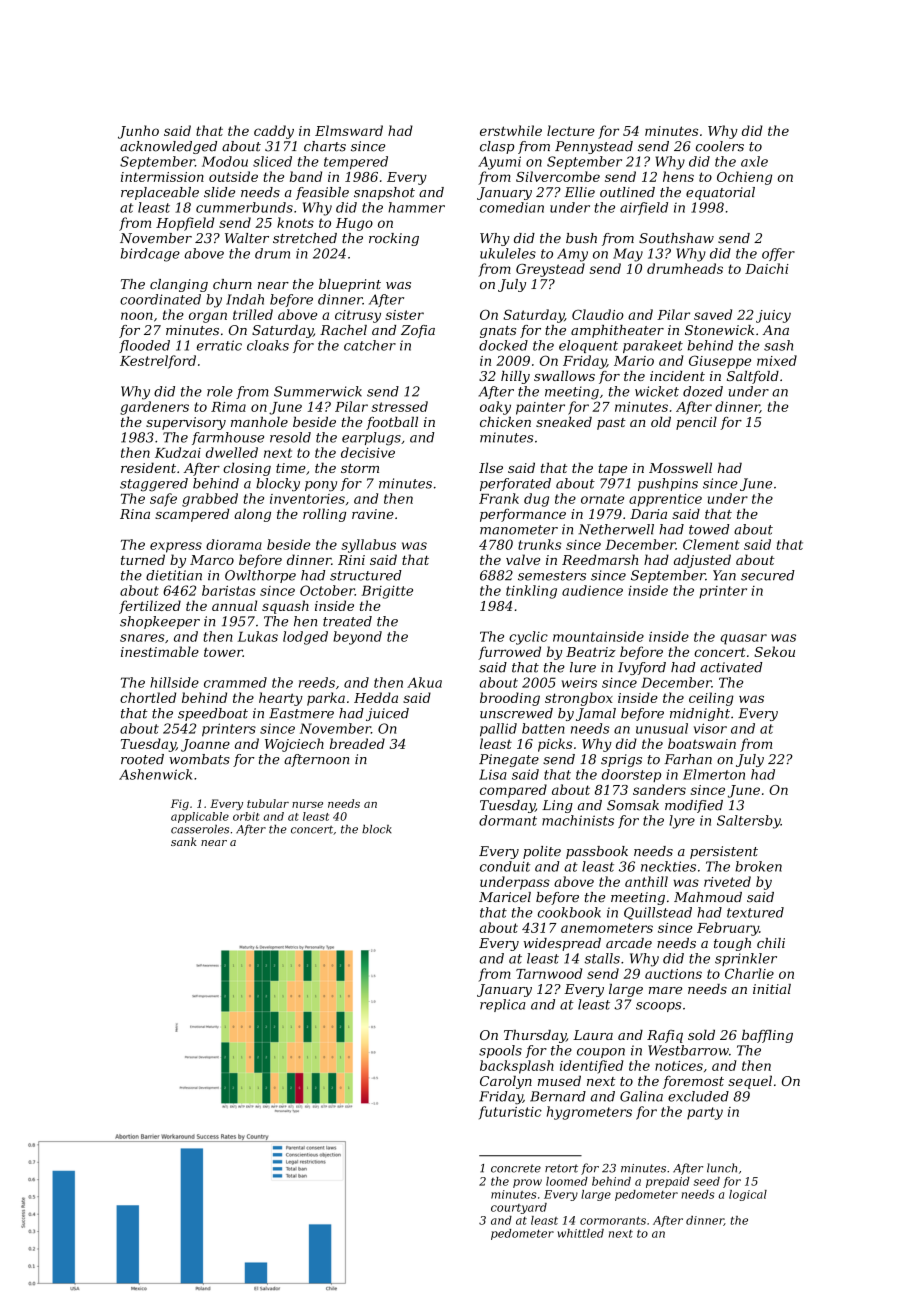 Image resolution: width=924 pixels, height=1314 pixels. I want to click on cyclic, so click(528, 638).
